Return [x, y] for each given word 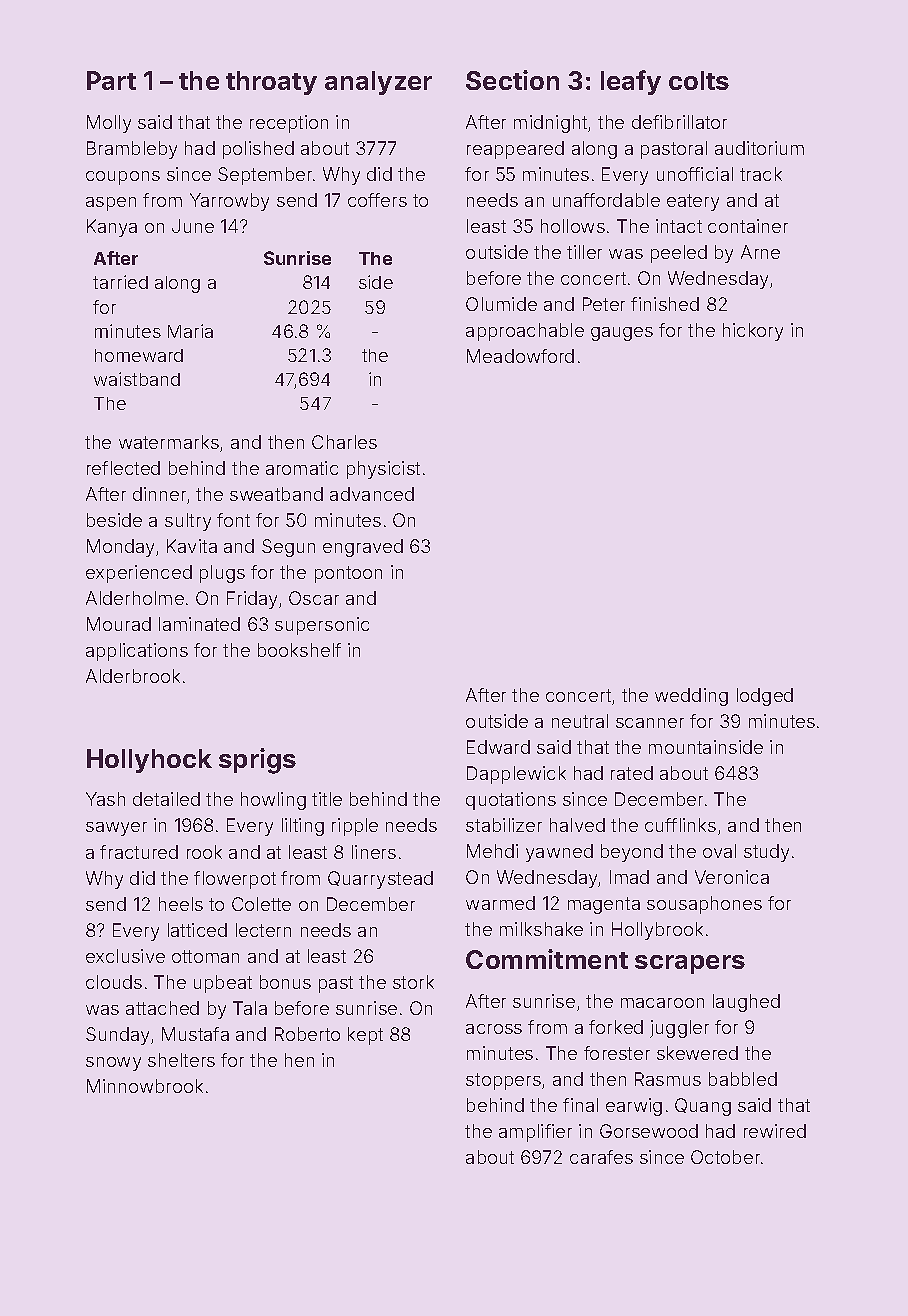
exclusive [125, 956]
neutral [580, 721]
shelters [181, 1060]
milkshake [541, 929]
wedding [691, 697]
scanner [650, 723]
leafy [631, 82]
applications [137, 652]
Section [512, 80]
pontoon [348, 574]
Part [111, 80]
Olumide [501, 304]
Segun [288, 548]
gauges [622, 334]
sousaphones [704, 905]
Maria [190, 331]
